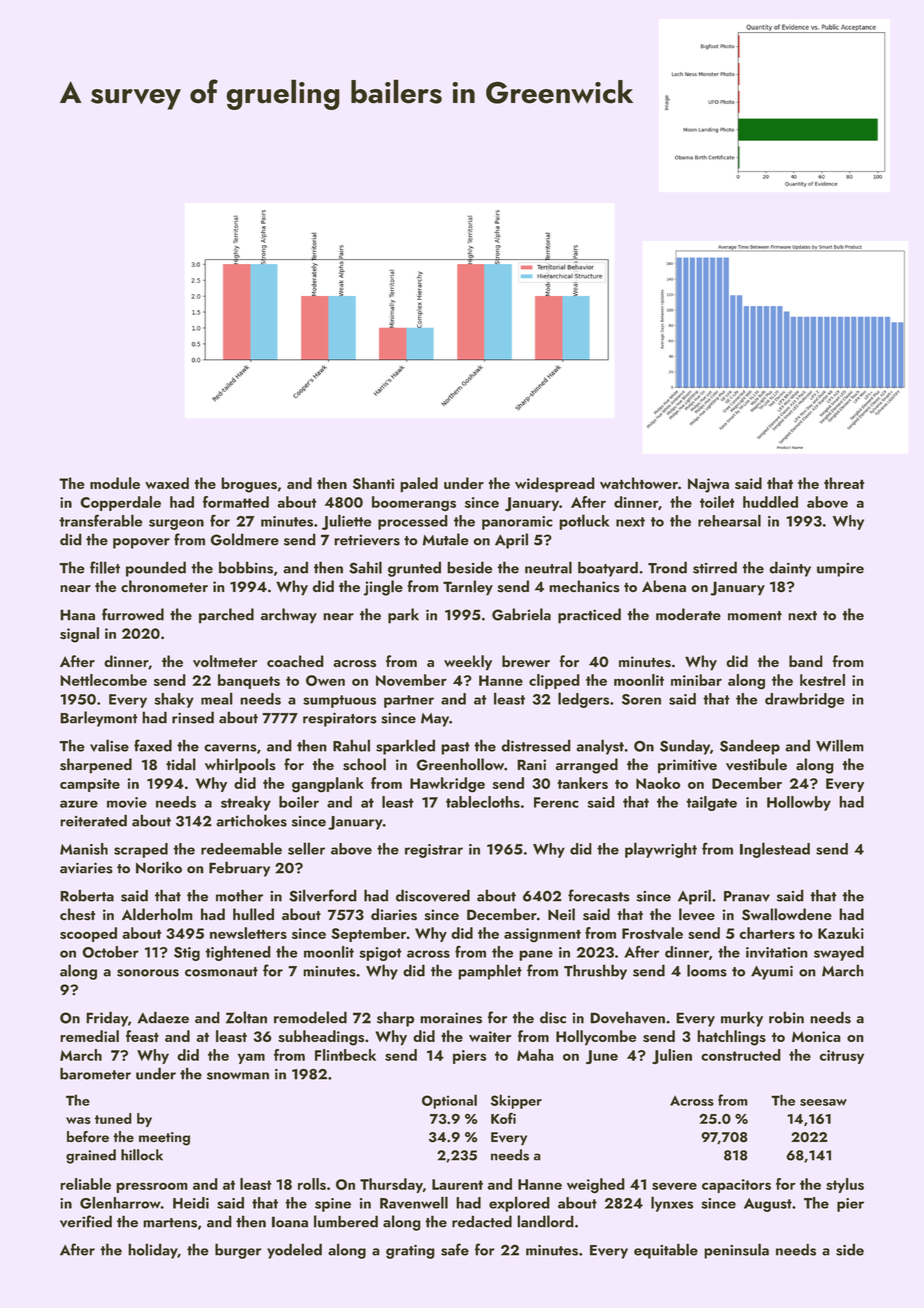 This page has height=1308, width=924. What do you see at coordinates (503, 1118) in the page?
I see `Kofi` at bounding box center [503, 1118].
